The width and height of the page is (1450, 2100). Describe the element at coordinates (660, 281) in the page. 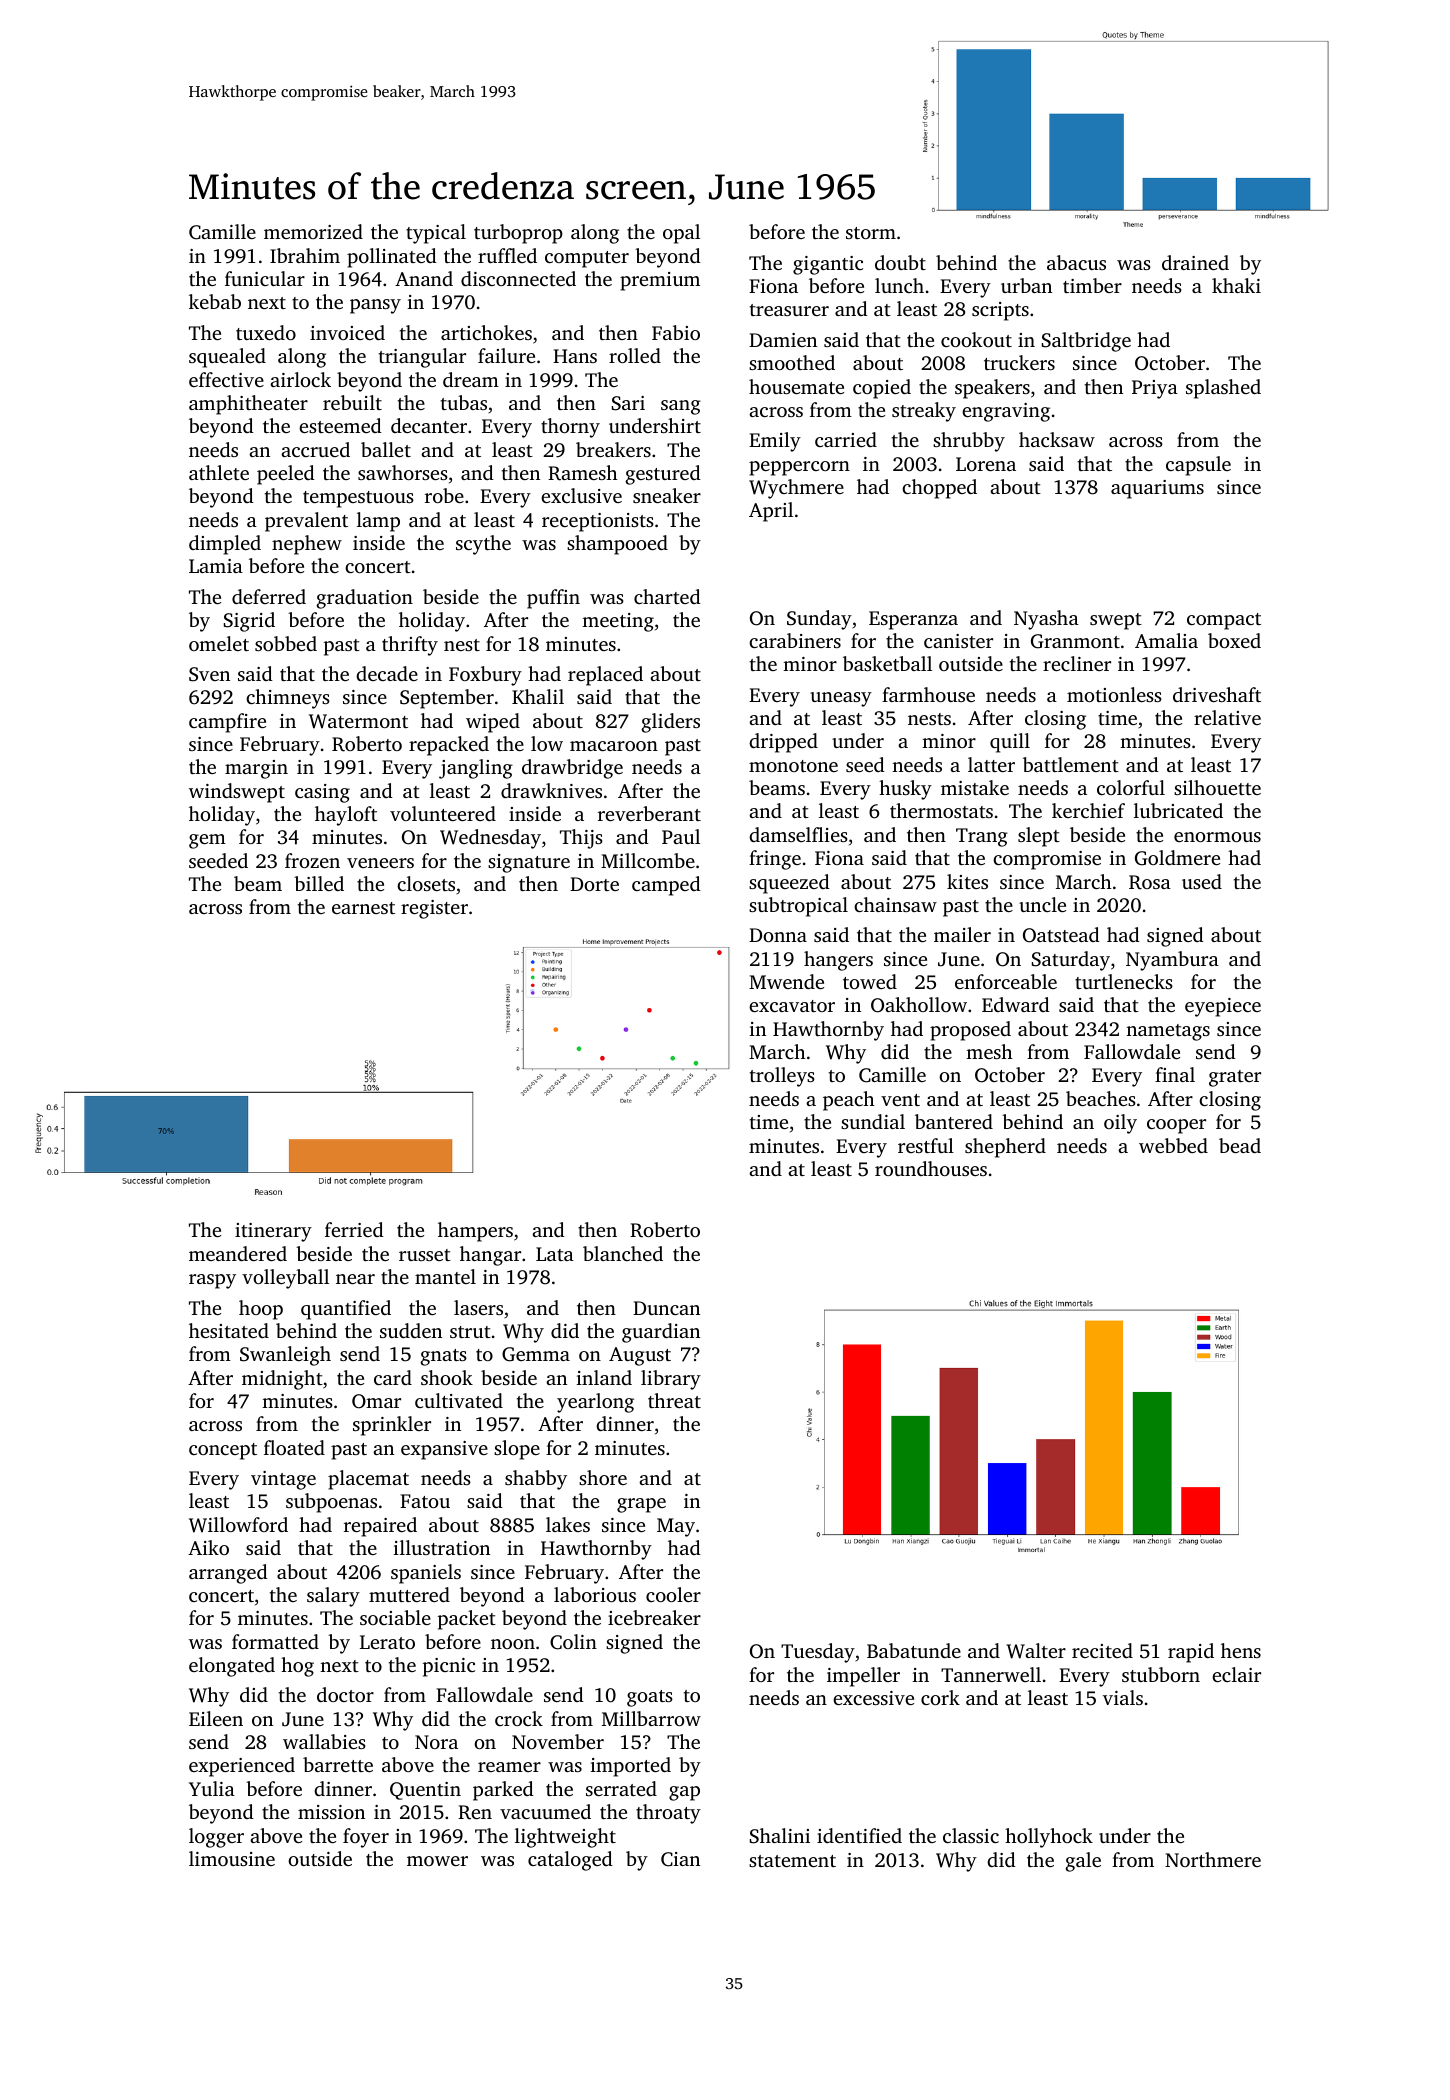

I see `premium` at that location.
